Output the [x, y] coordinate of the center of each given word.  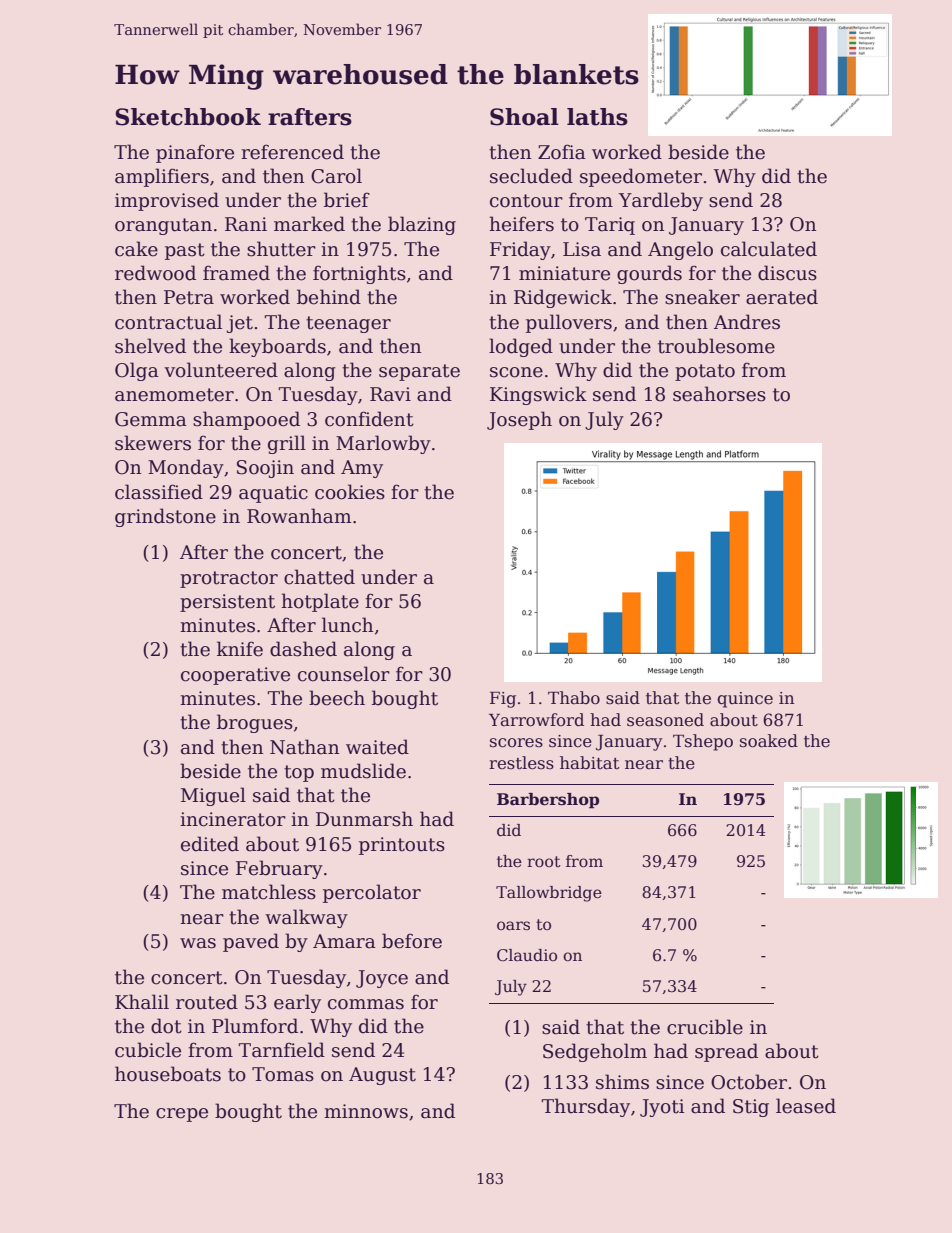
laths [597, 117]
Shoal [524, 117]
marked [309, 224]
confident [369, 419]
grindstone [165, 517]
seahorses [719, 394]
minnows [366, 1111]
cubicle [148, 1050]
